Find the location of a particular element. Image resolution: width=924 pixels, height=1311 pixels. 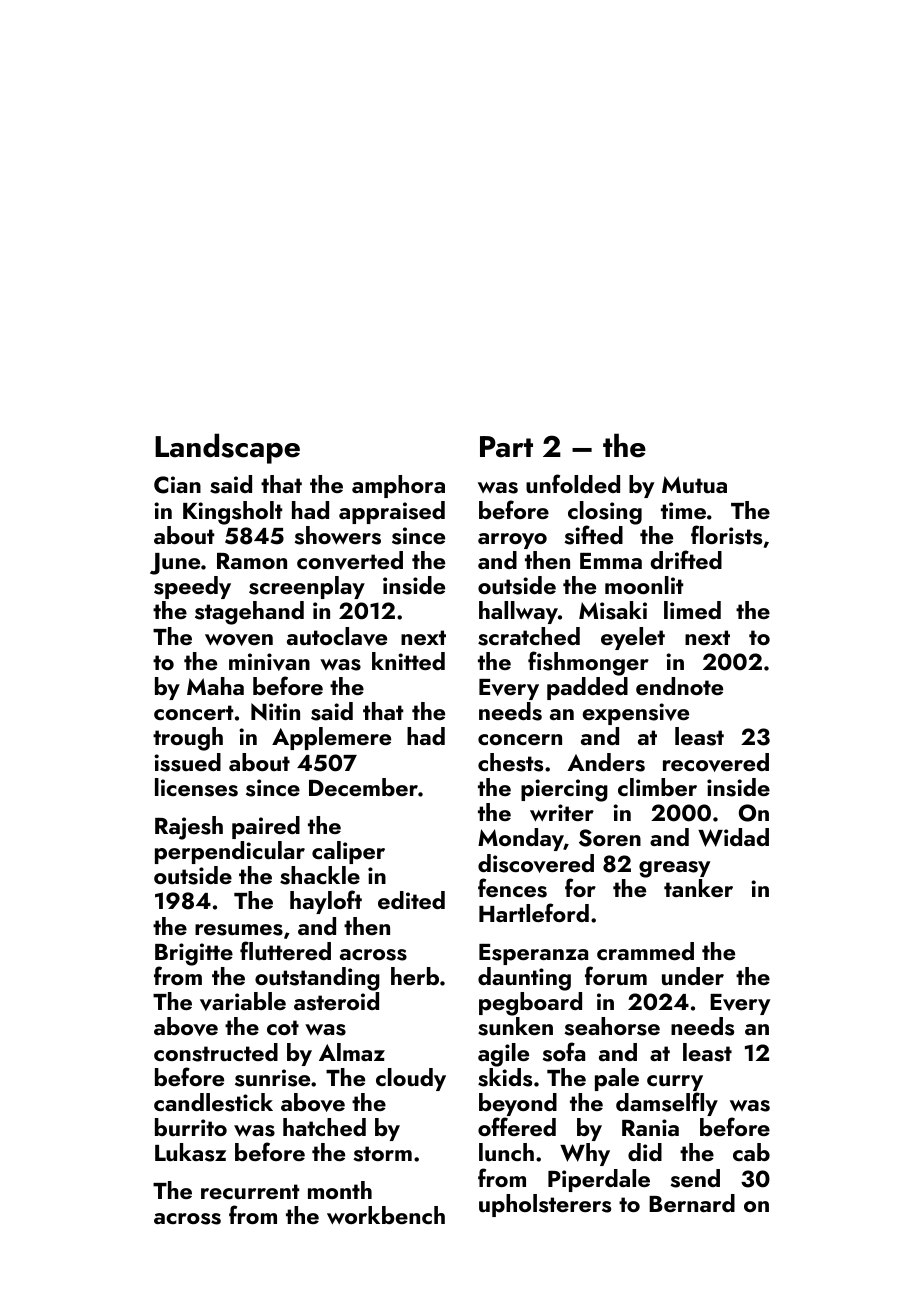

showers is located at coordinates (337, 535).
